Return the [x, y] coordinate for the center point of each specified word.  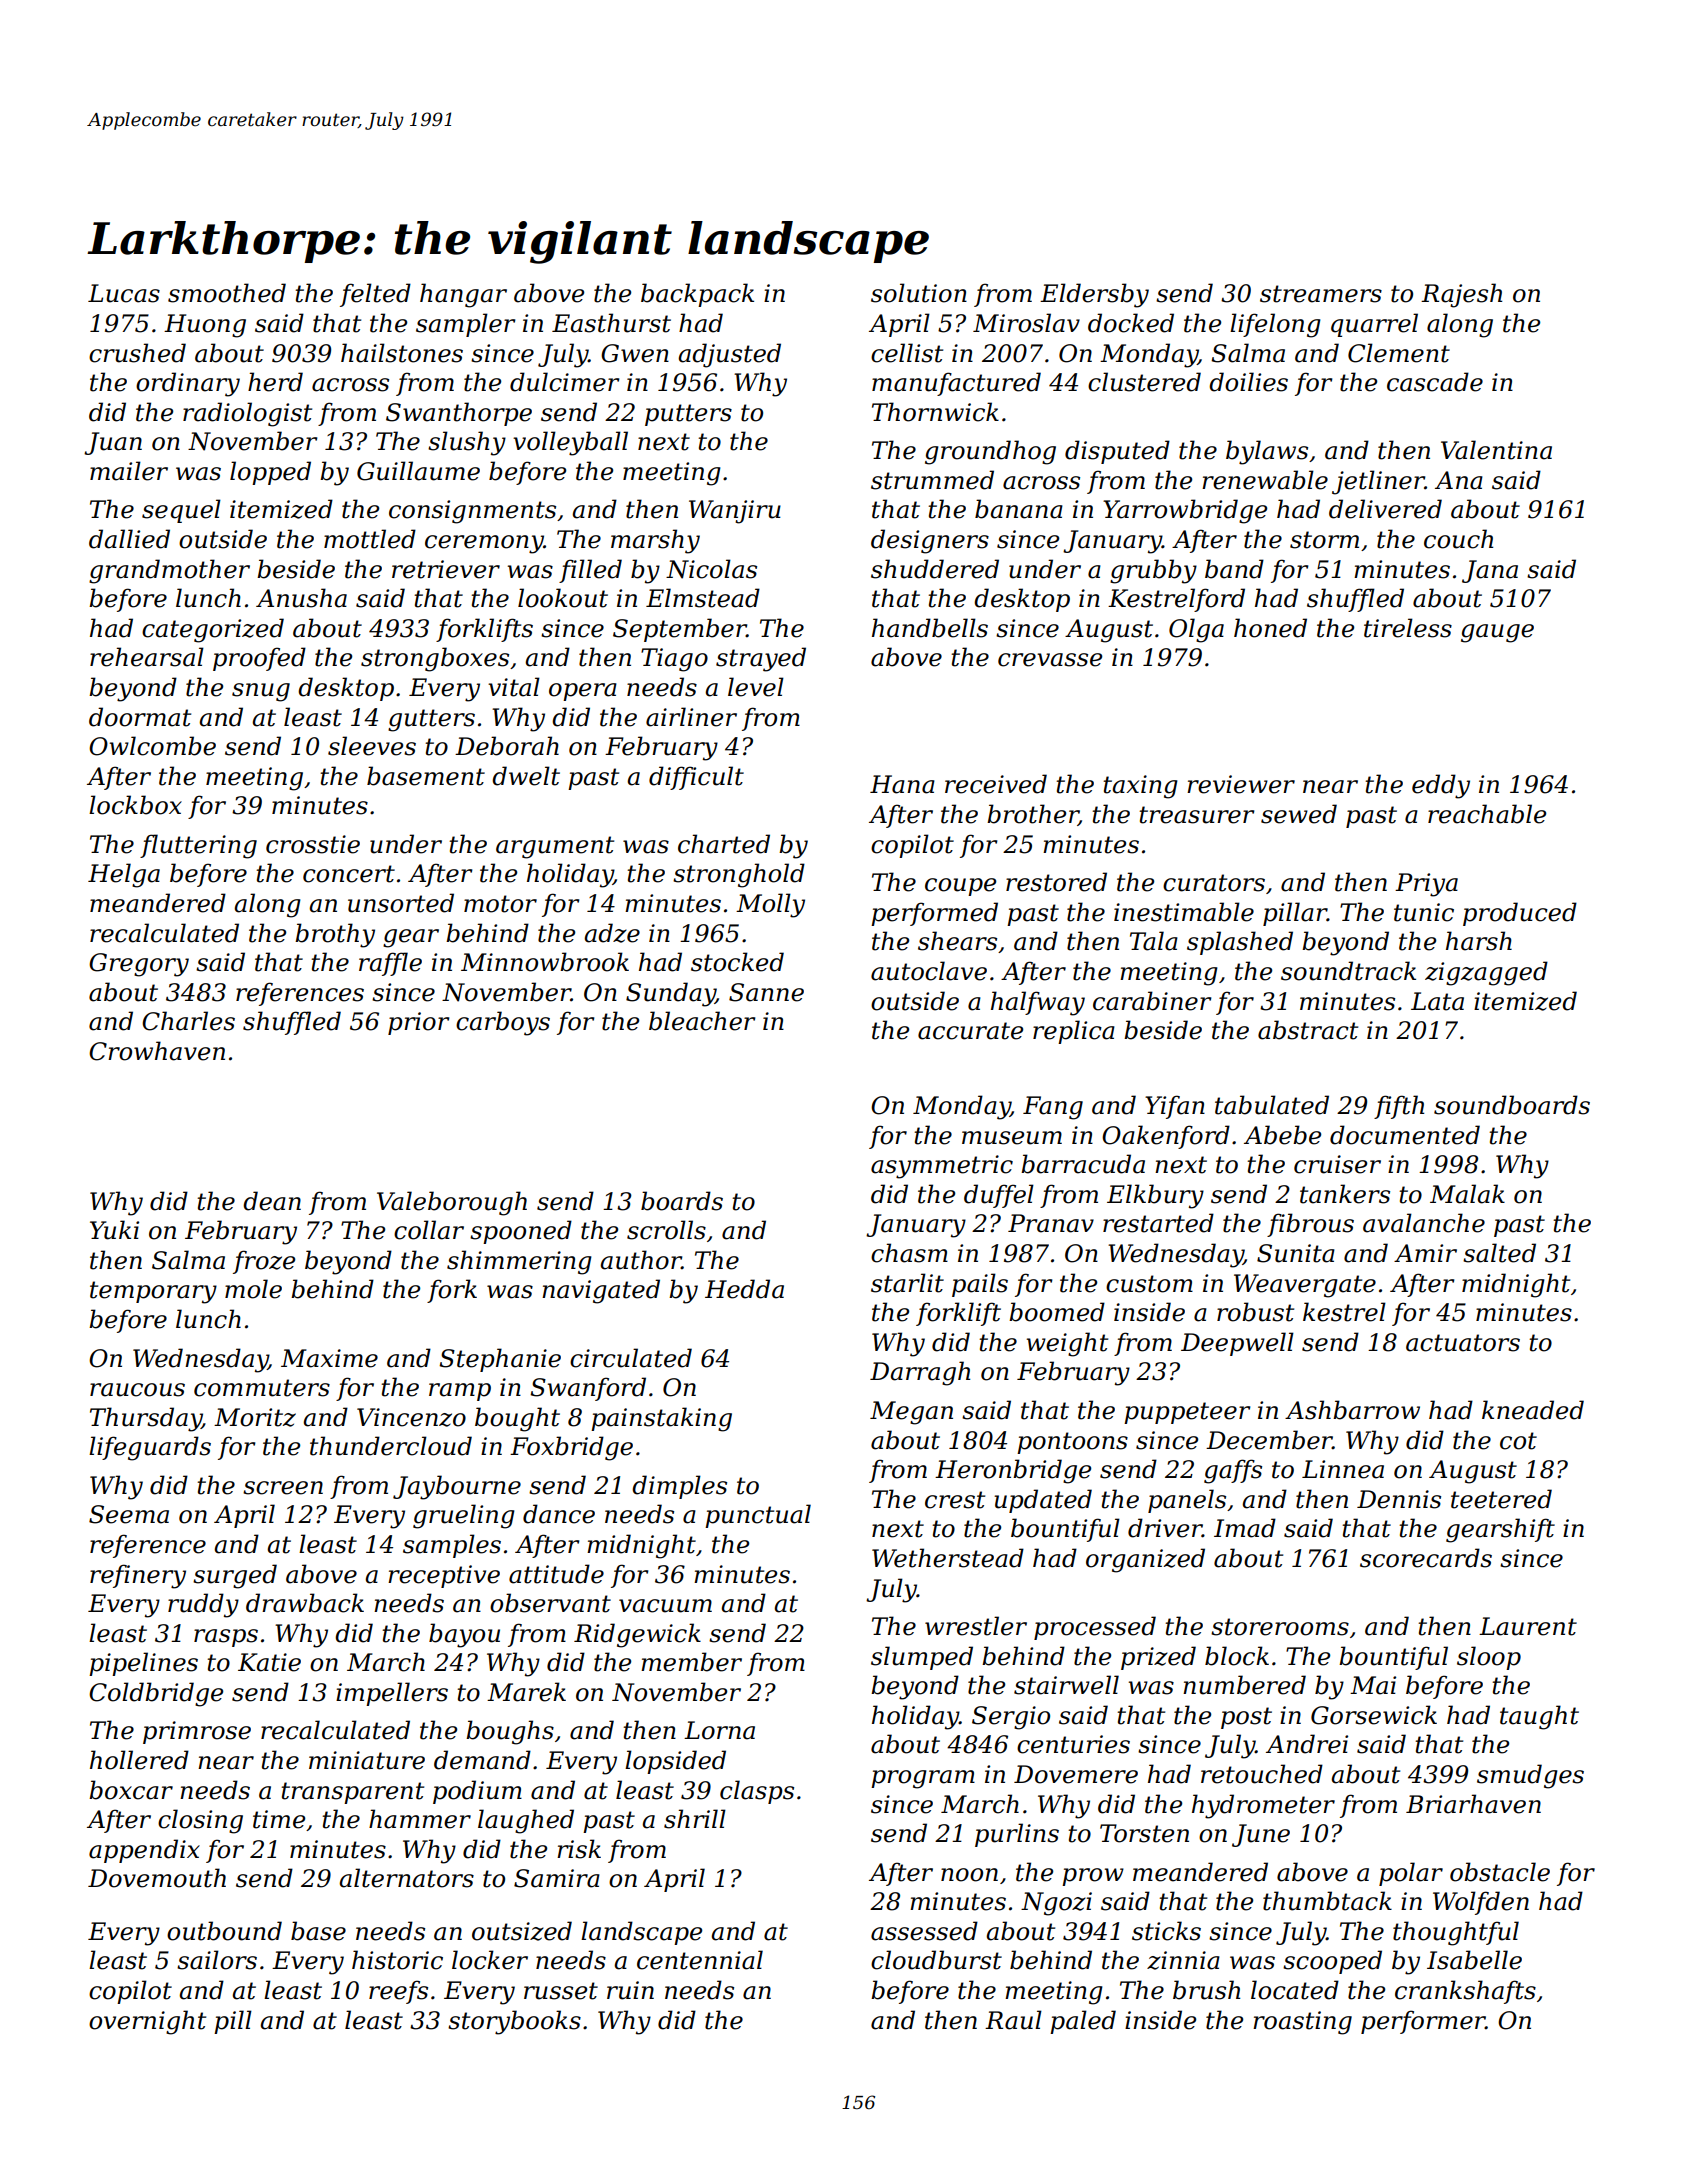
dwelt [526, 776]
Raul [1013, 2020]
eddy [1441, 786]
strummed [932, 480]
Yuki [114, 1230]
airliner [691, 717]
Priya [1426, 885]
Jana [1490, 571]
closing [200, 1821]
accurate [970, 1031]
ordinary [188, 384]
